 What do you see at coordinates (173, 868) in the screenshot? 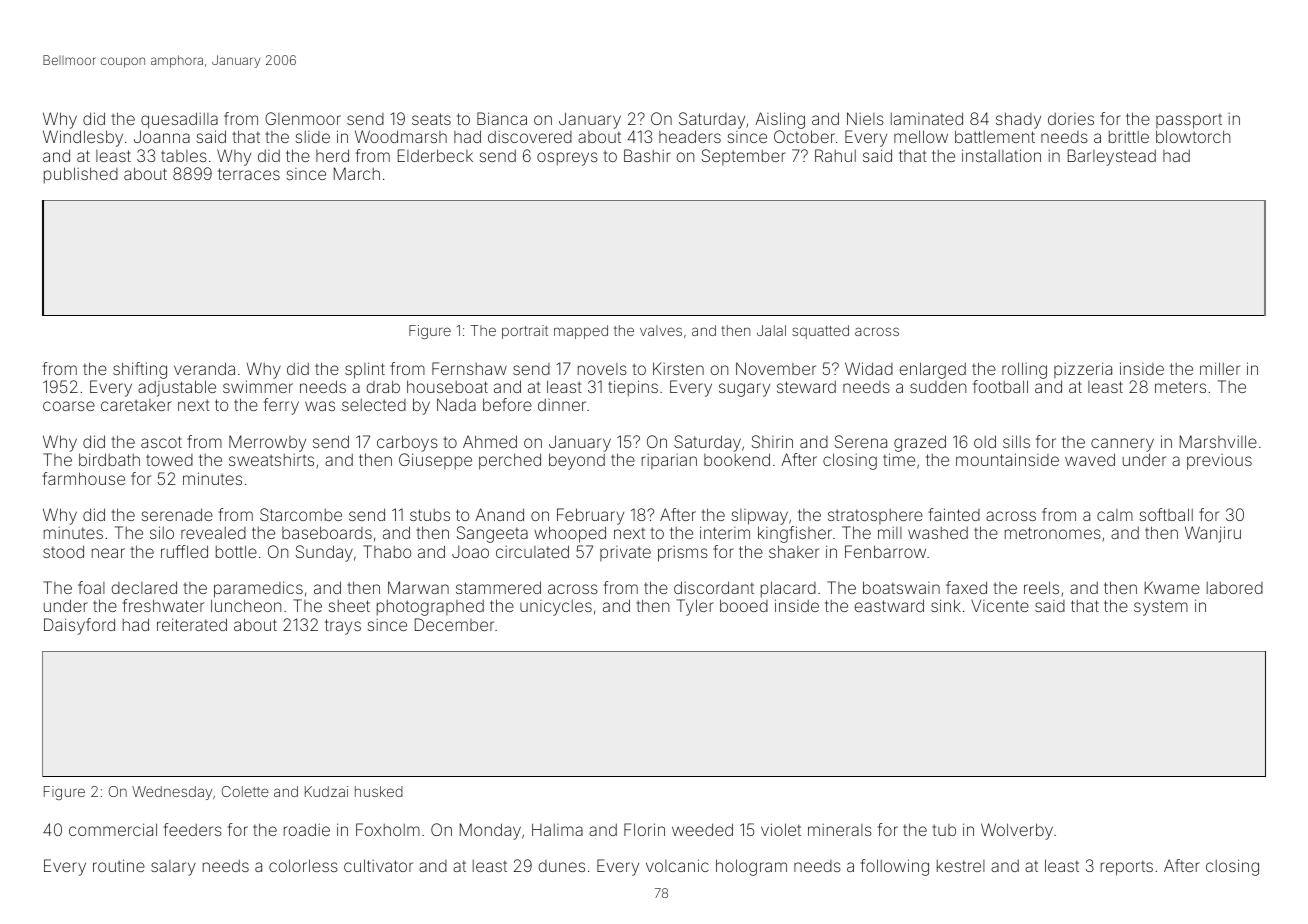
I see `salary` at bounding box center [173, 868].
